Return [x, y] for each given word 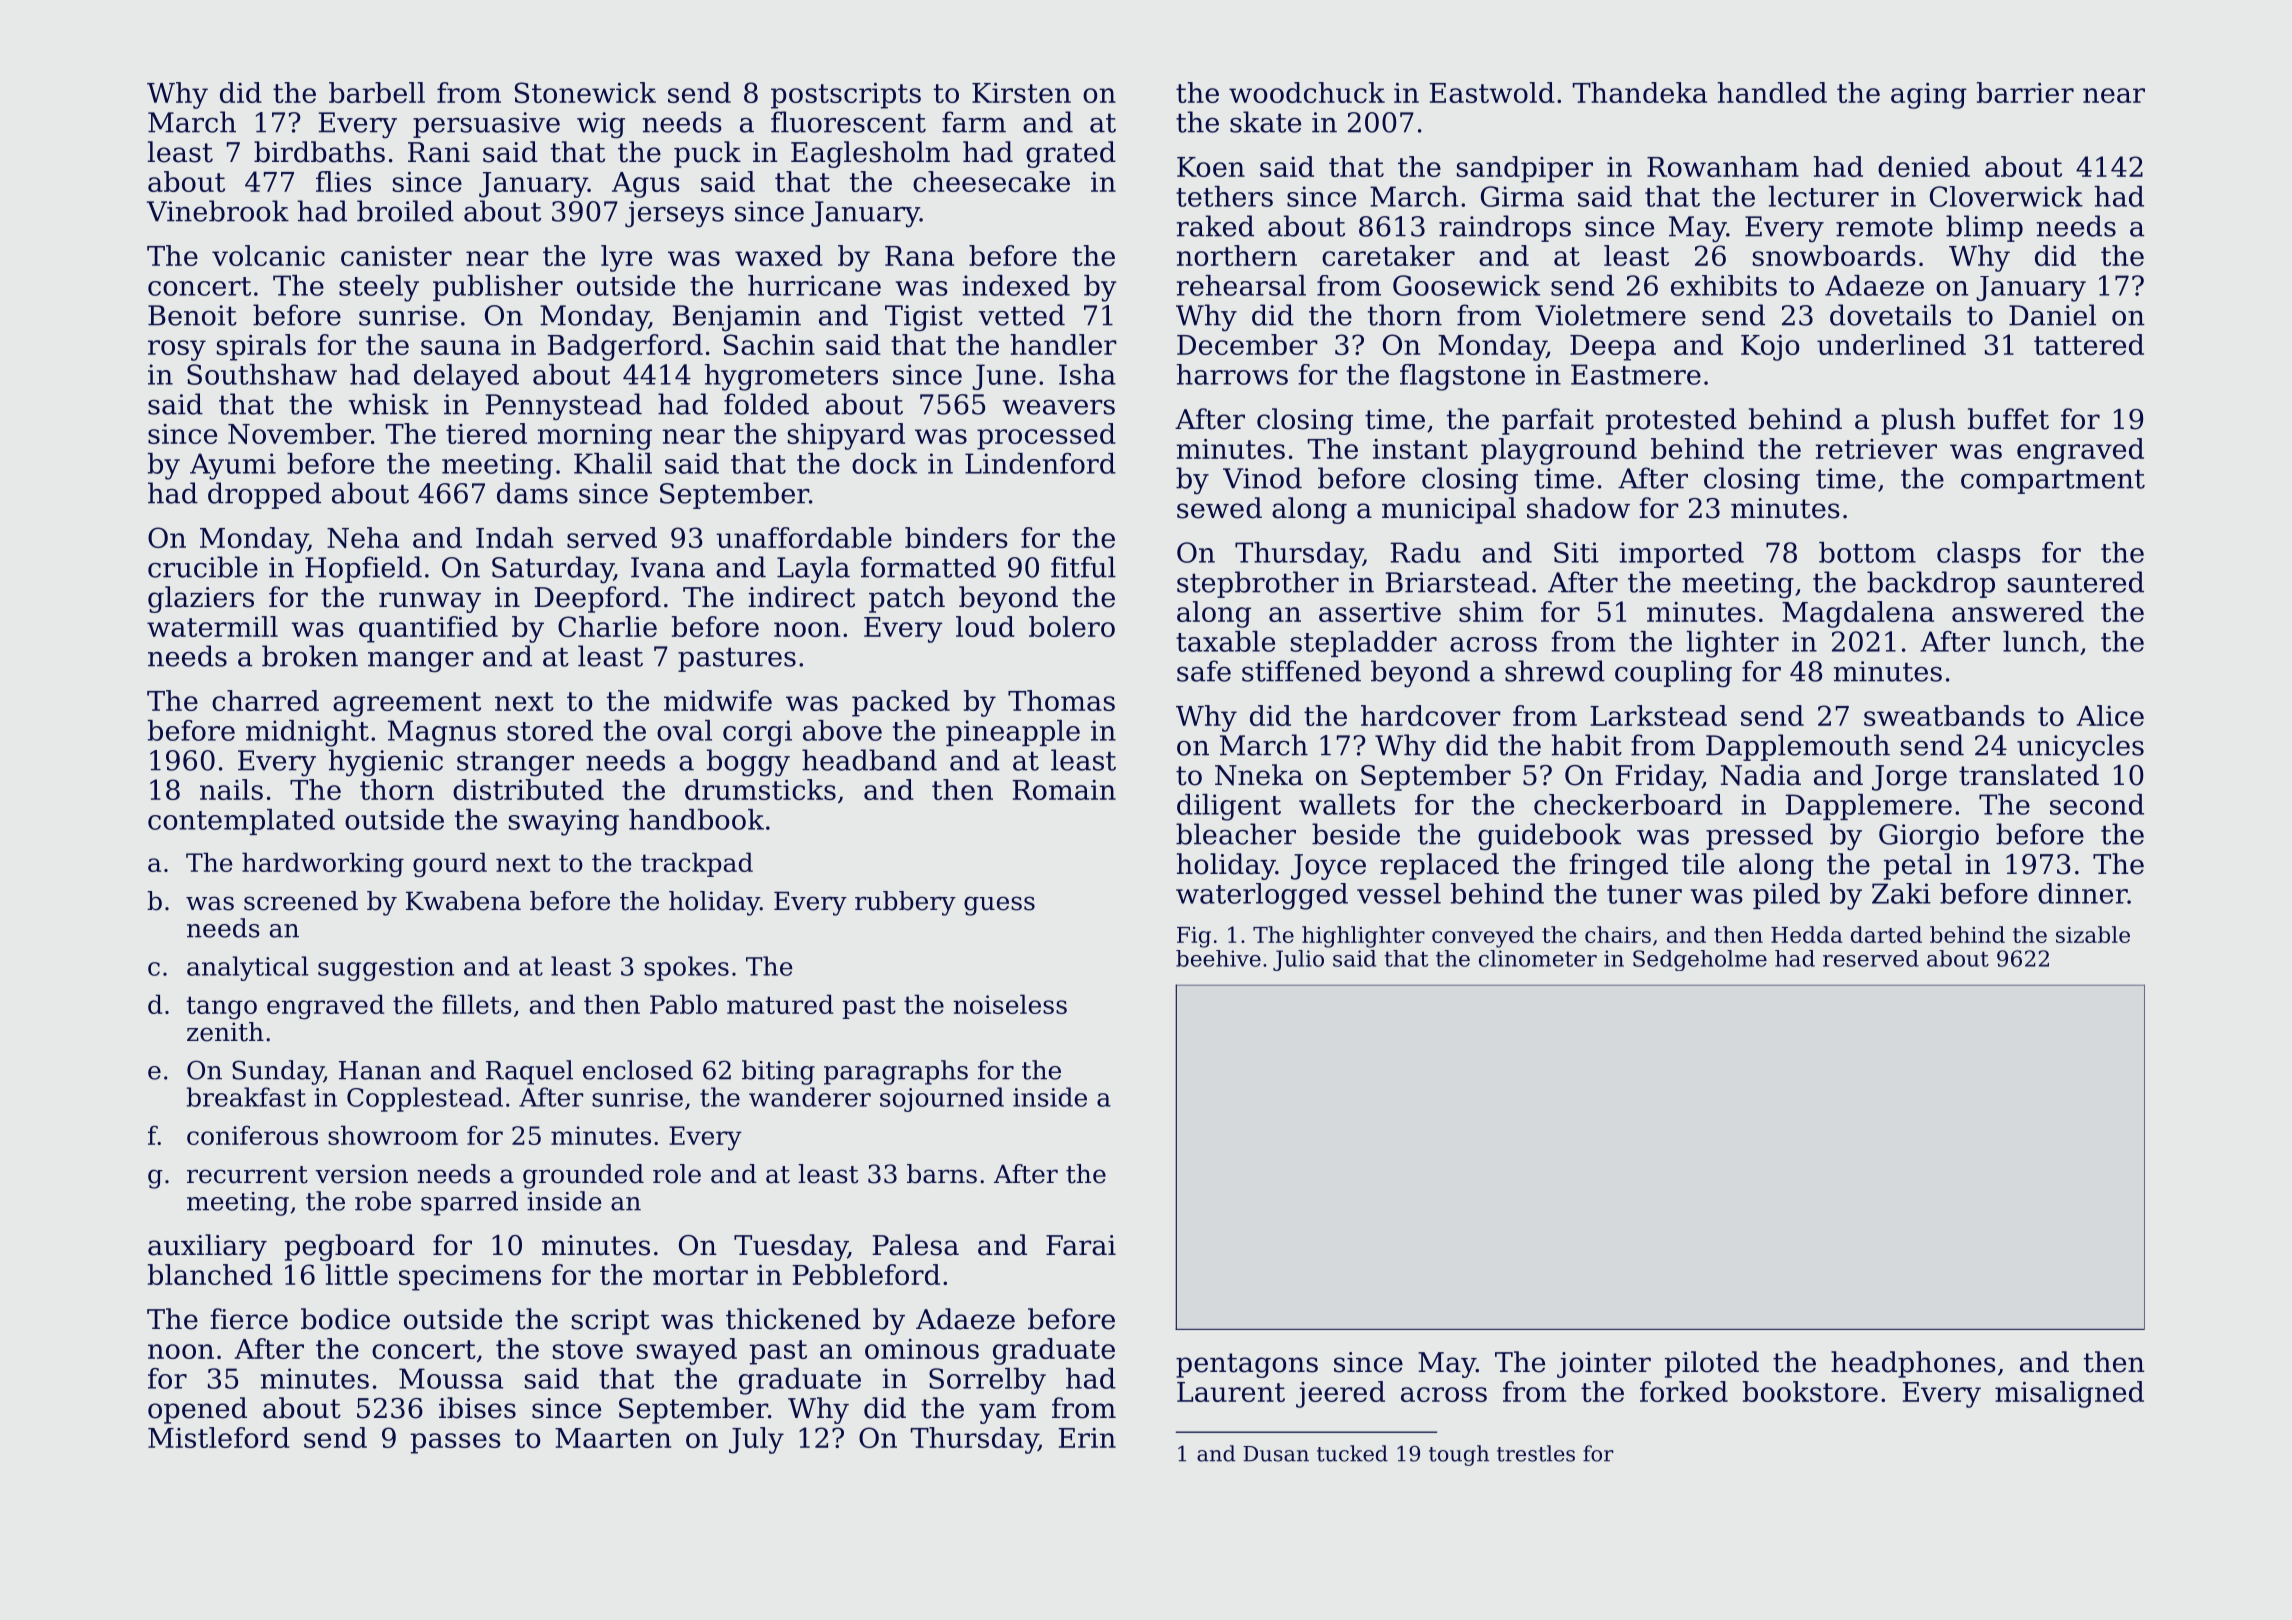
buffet [2008, 419]
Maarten [613, 1438]
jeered [1340, 1394]
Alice [2110, 715]
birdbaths [319, 152]
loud [985, 626]
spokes [686, 968]
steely [379, 288]
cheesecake [991, 181]
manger [421, 662]
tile [1703, 864]
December [1247, 344]
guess [999, 906]
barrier [2025, 92]
